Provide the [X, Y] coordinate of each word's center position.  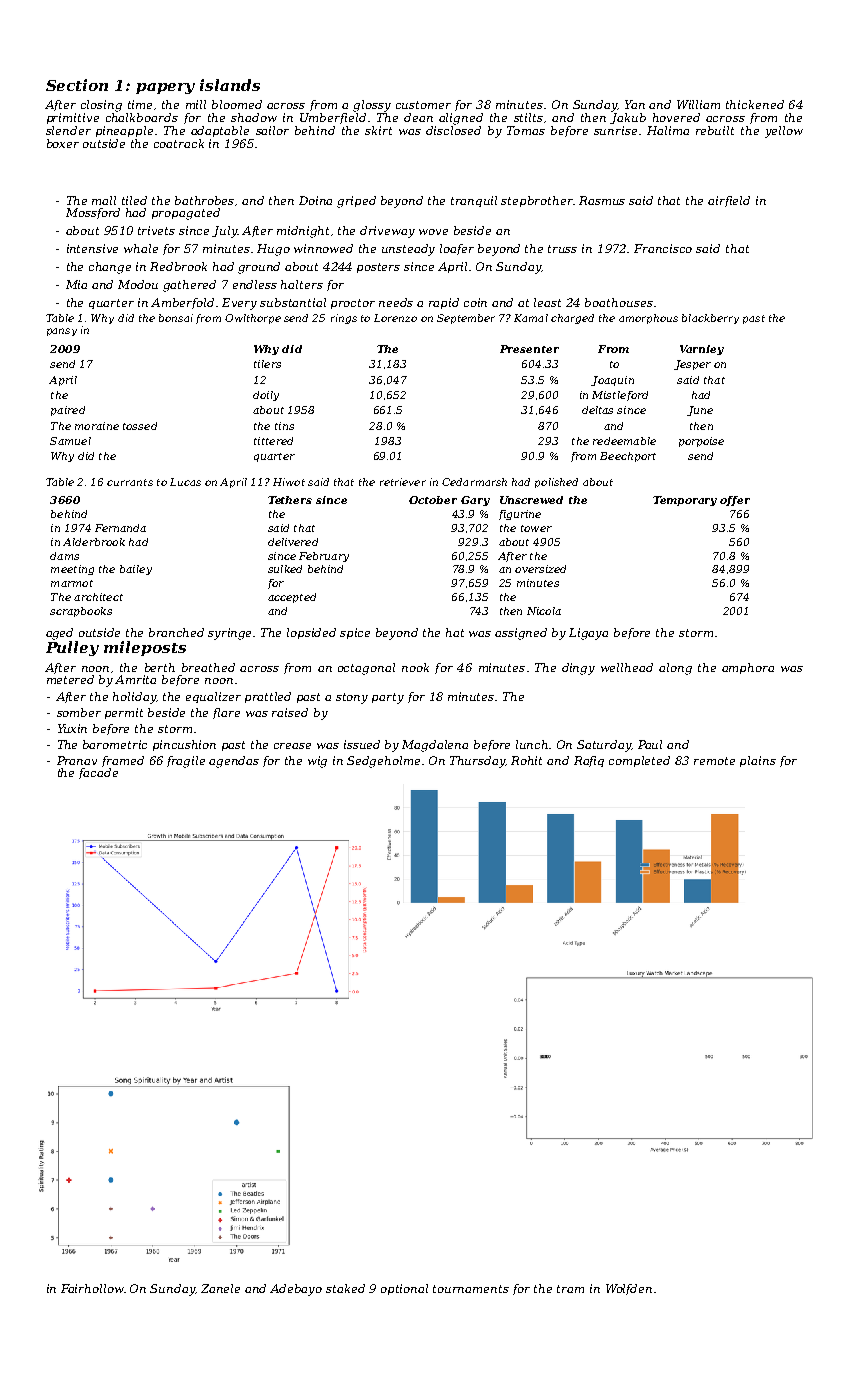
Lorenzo [395, 318]
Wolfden [629, 1289]
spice [355, 633]
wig [317, 762]
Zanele [220, 1288]
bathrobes [204, 200]
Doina [315, 200]
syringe [231, 634]
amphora [748, 668]
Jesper [692, 365]
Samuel [70, 441]
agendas [234, 762]
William [698, 104]
